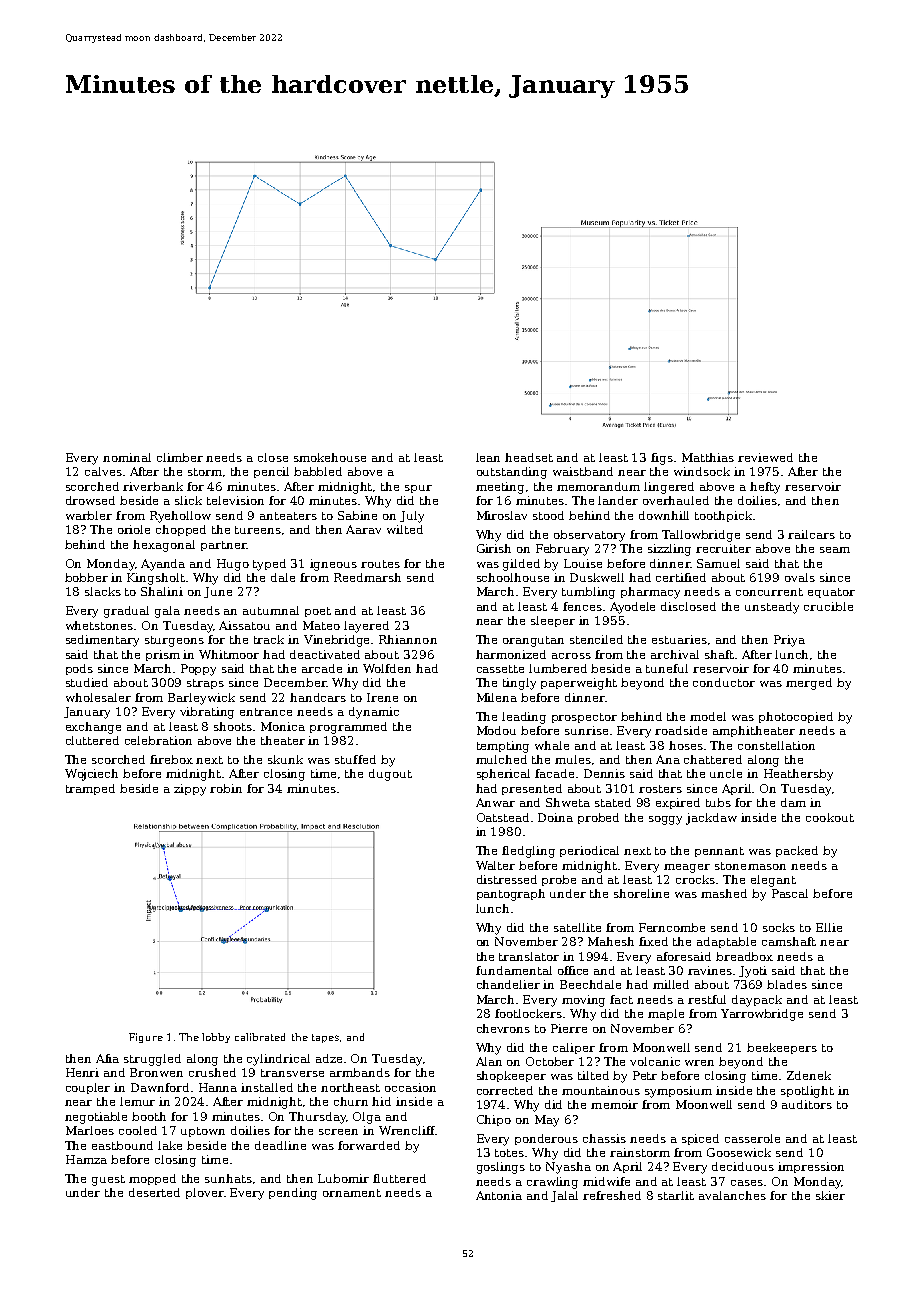 The width and height of the page is (924, 1308). I want to click on spotlight, so click(807, 1092).
